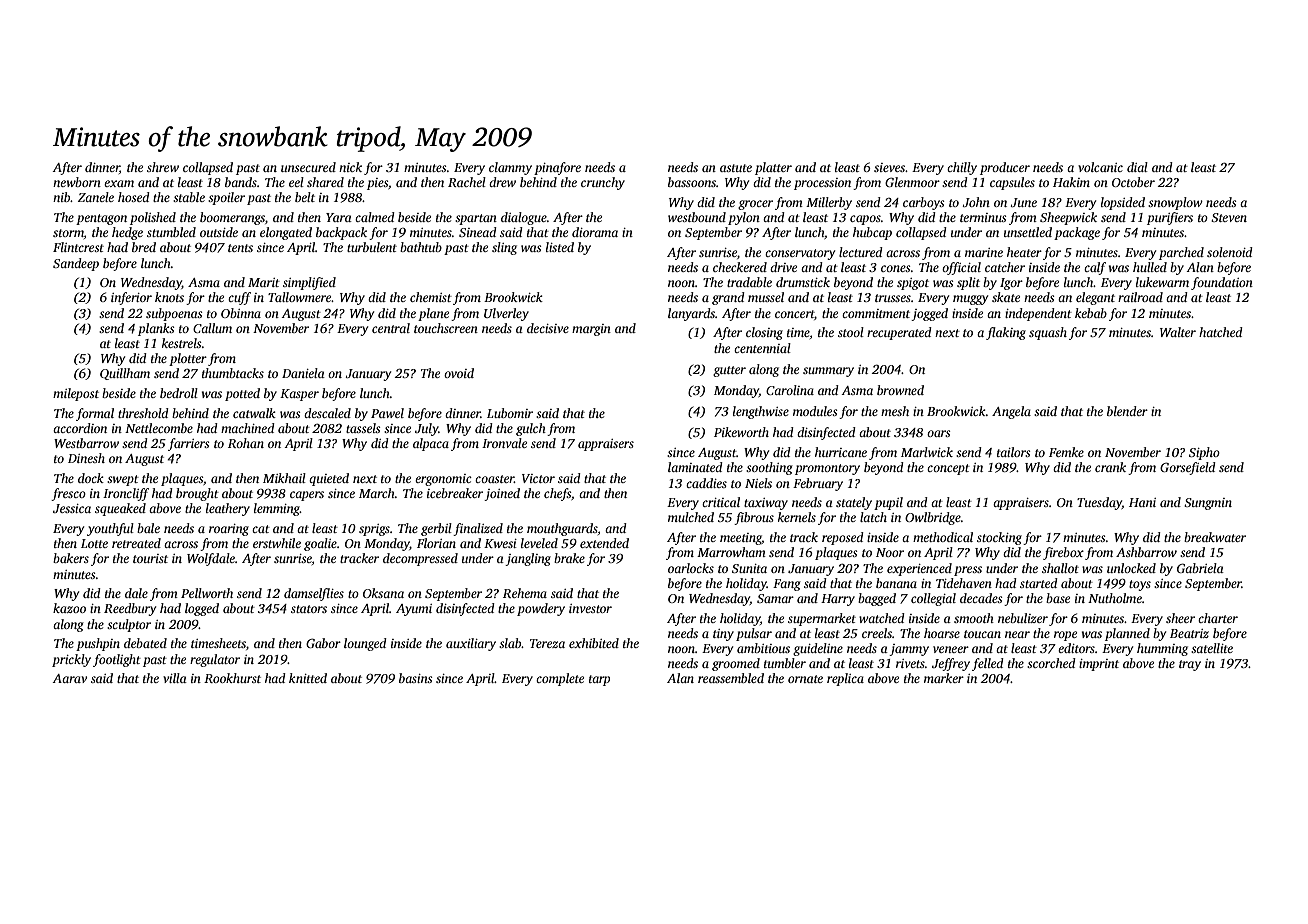 This image has height=924, width=1308. I want to click on astute, so click(736, 168).
